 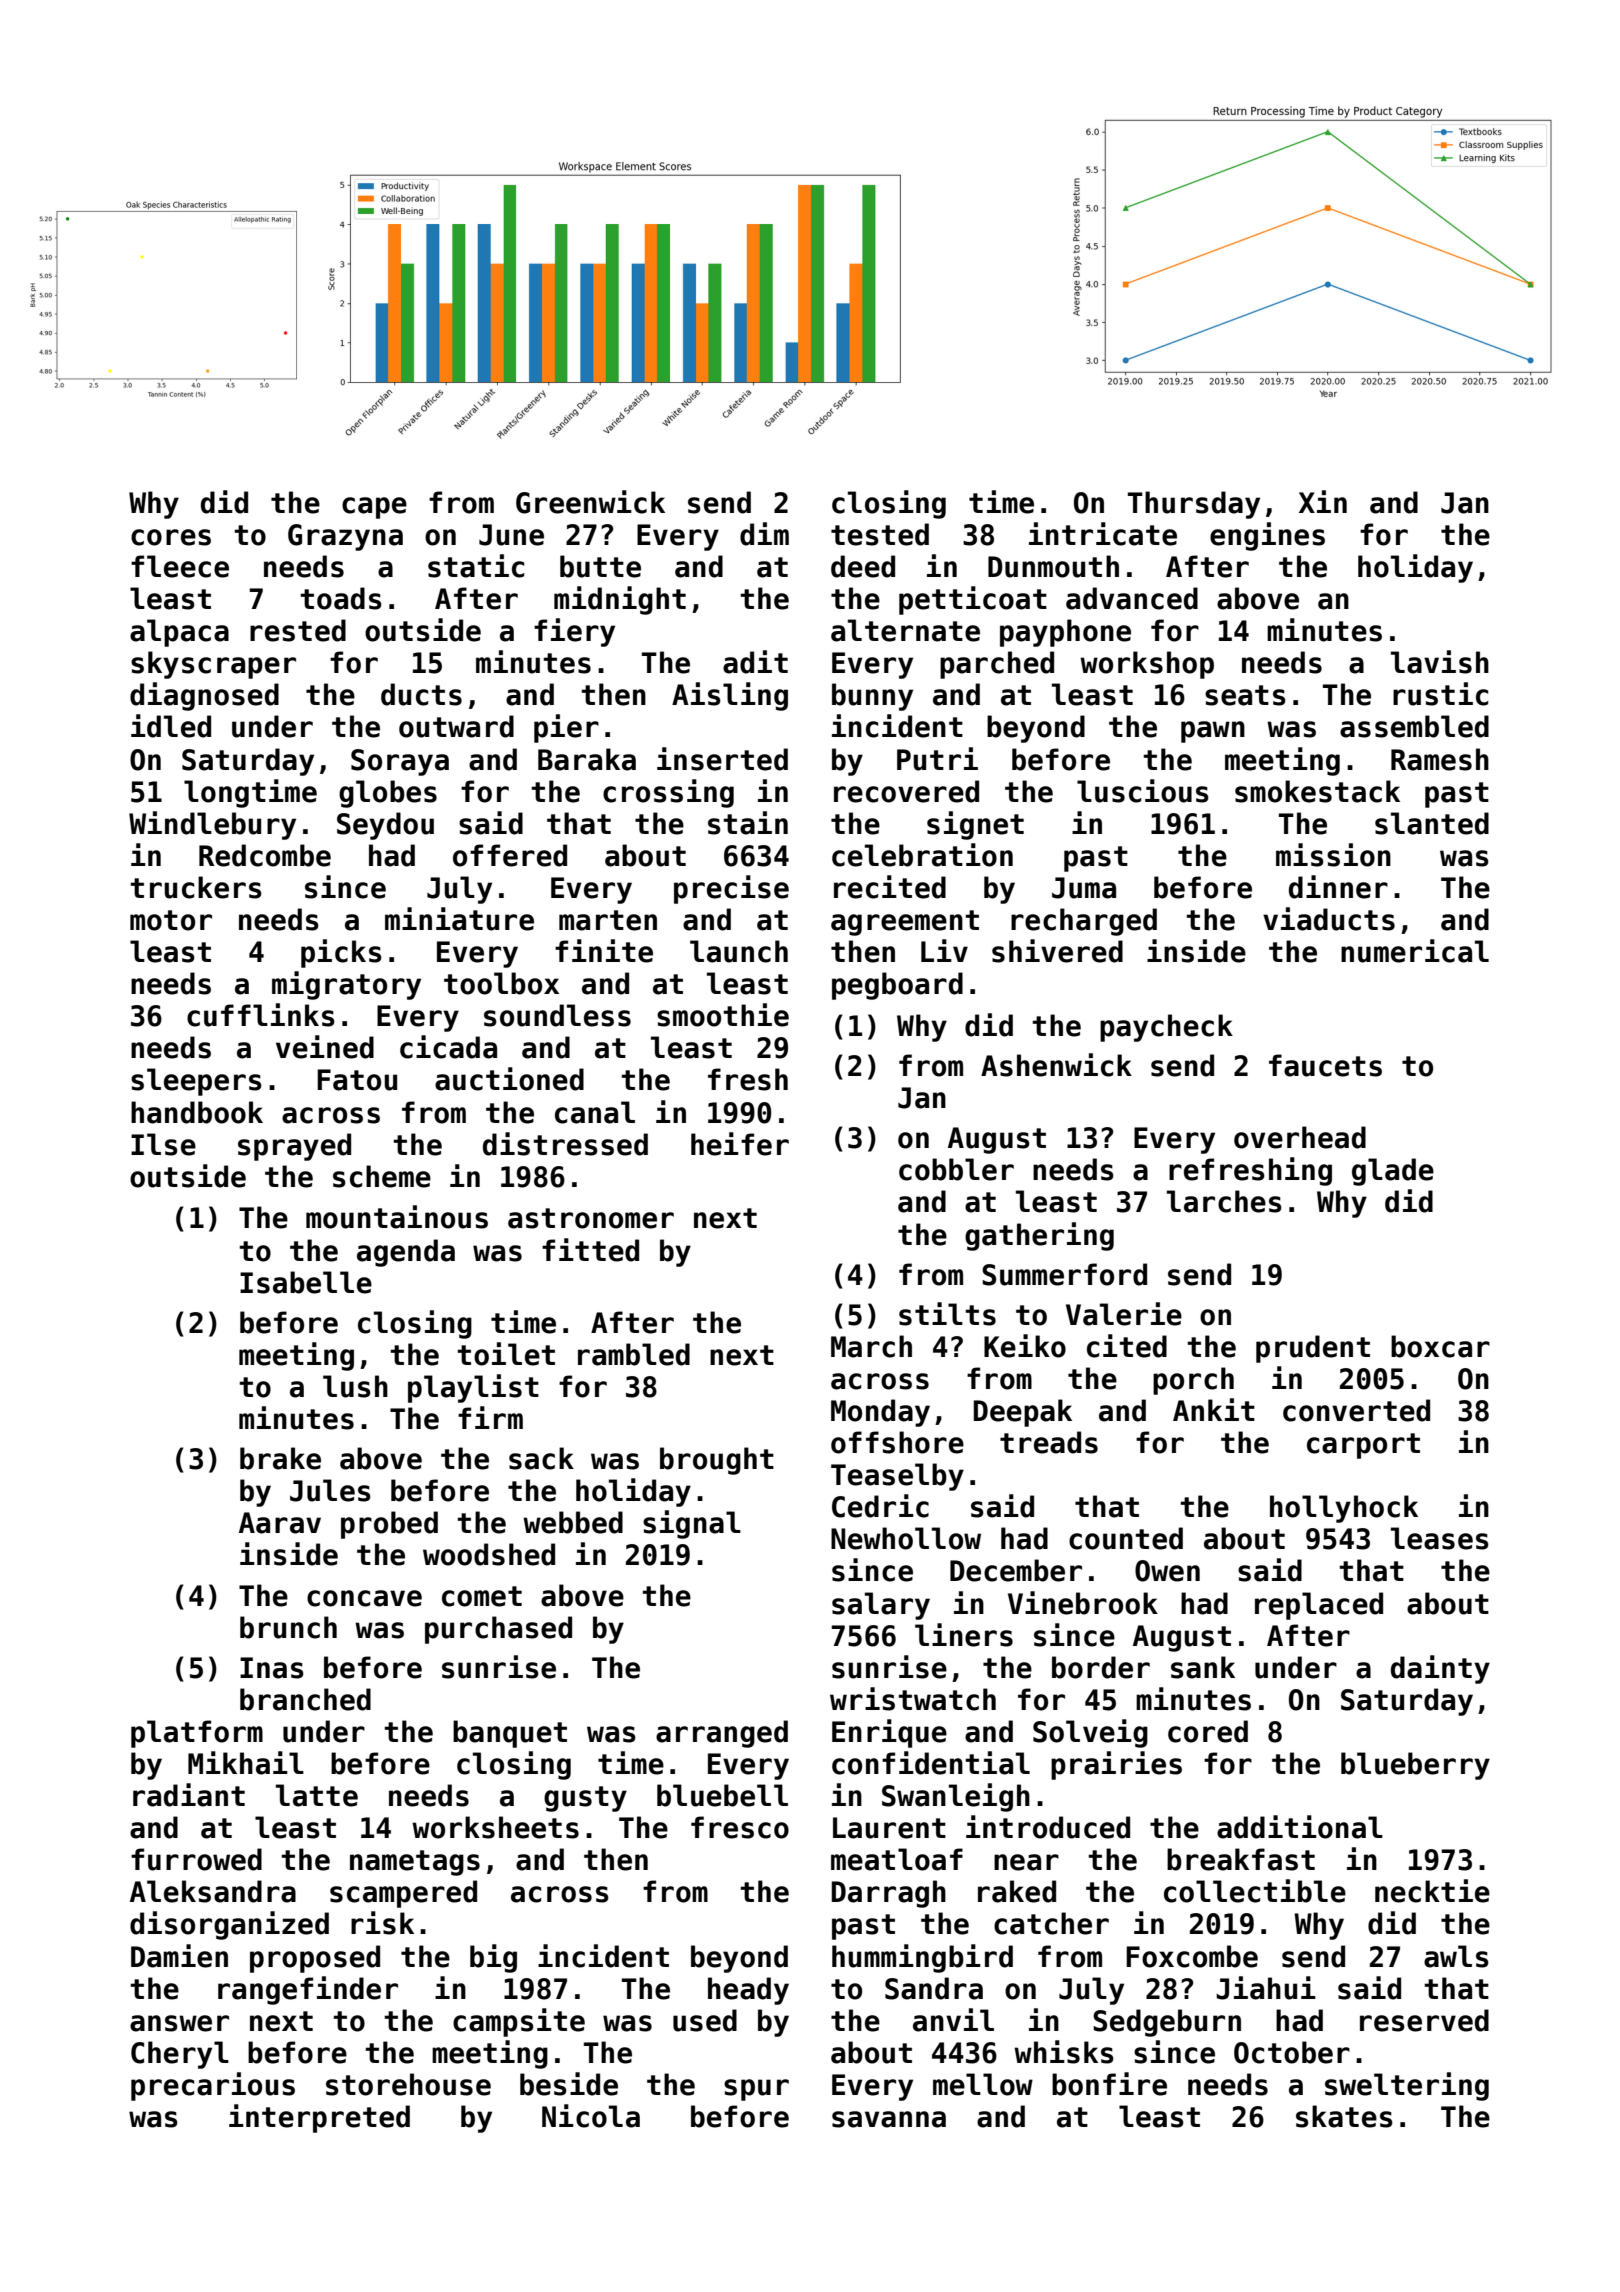 I want to click on faucets, so click(x=1325, y=1065).
